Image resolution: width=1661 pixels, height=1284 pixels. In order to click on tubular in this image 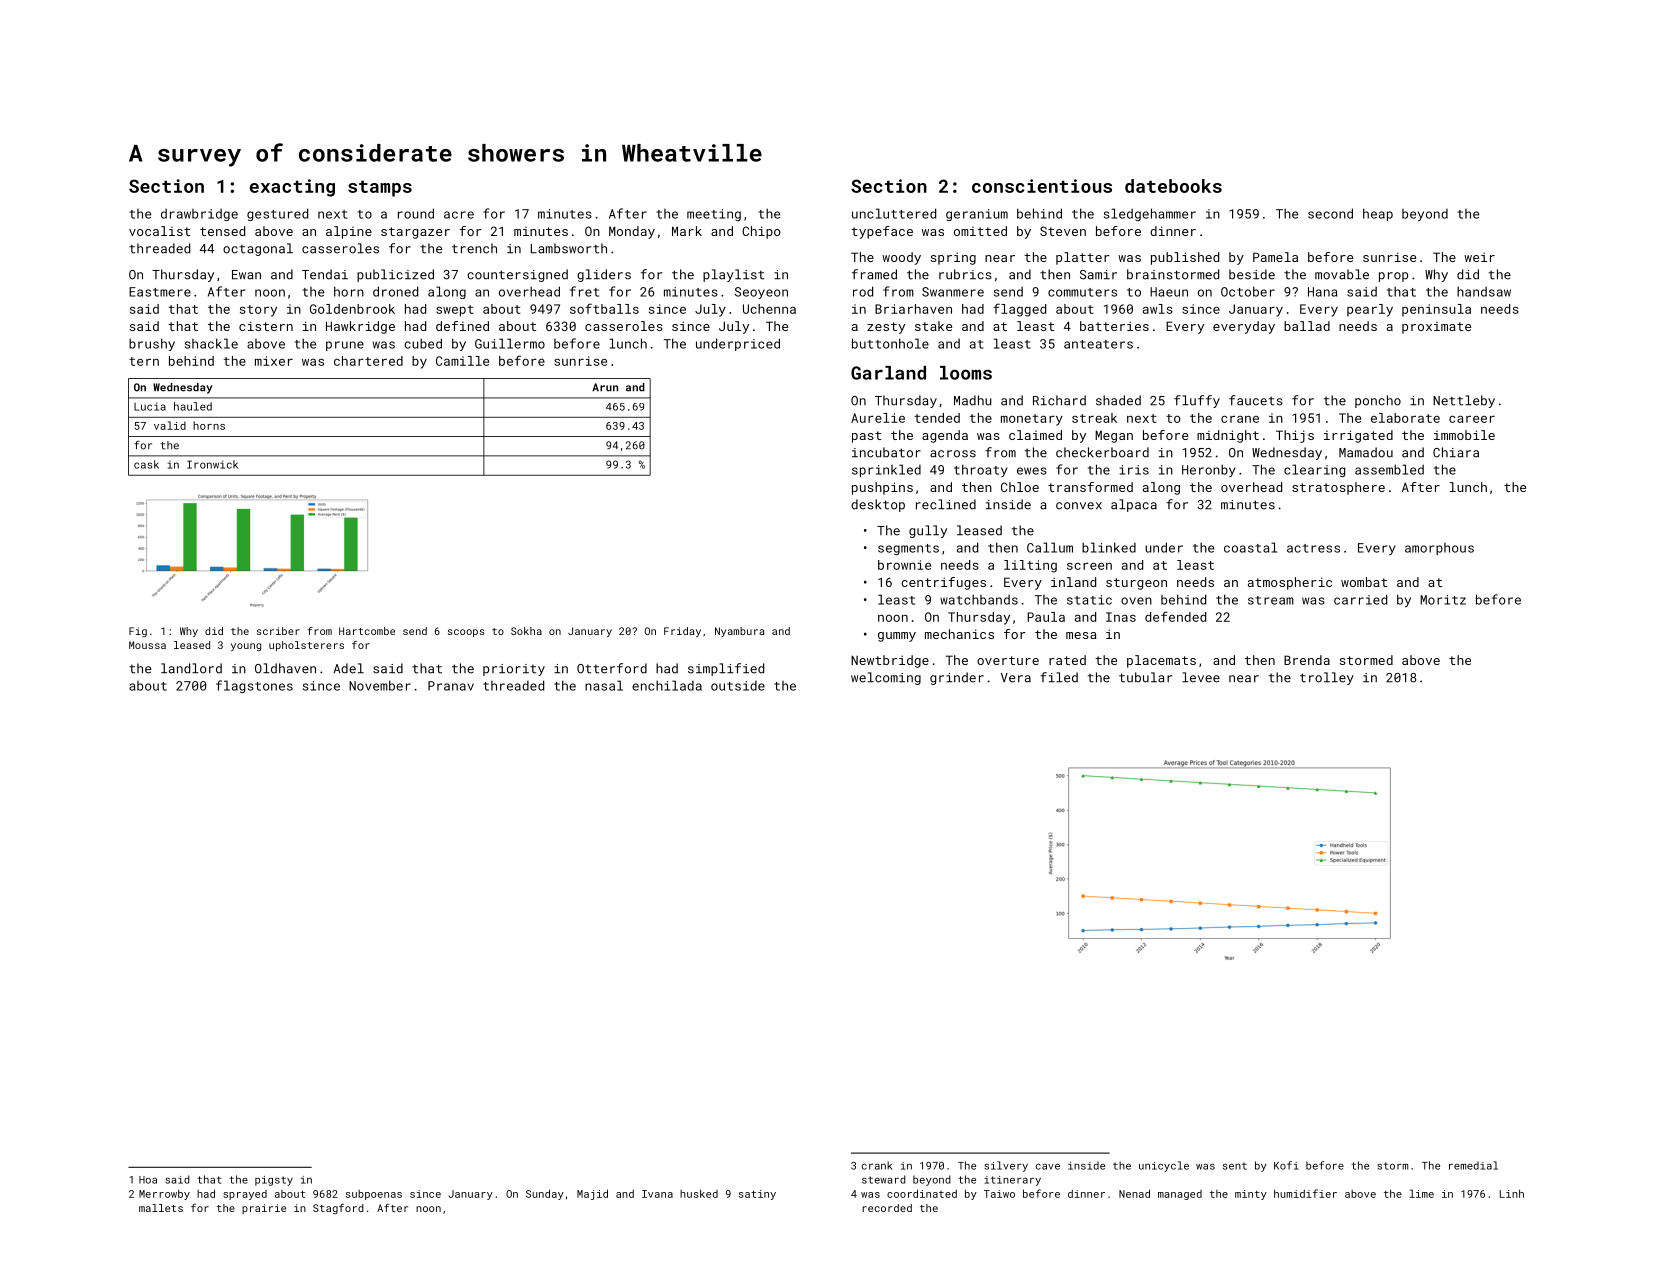, I will do `click(1145, 677)`.
